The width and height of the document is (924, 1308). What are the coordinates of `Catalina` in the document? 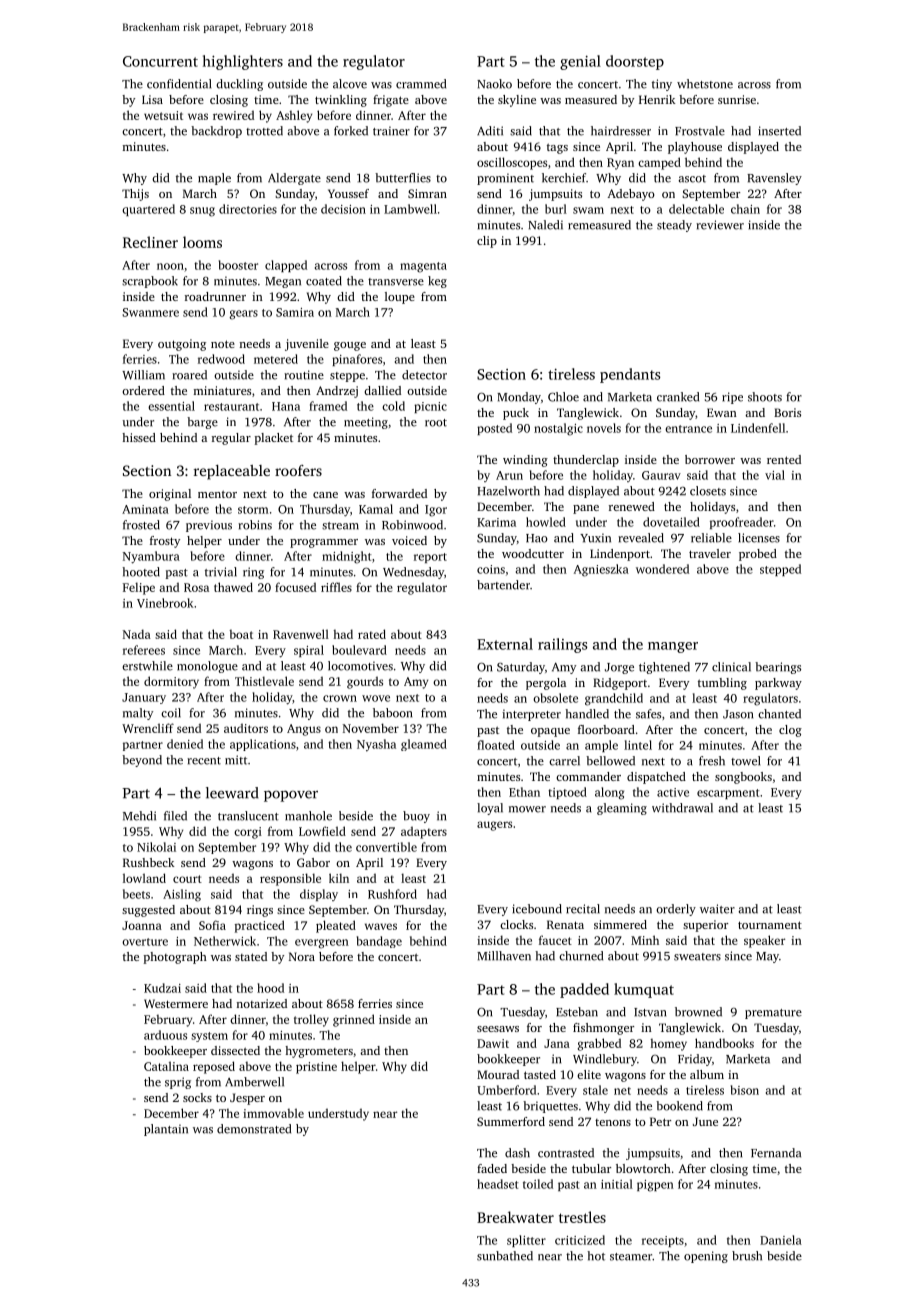 It's located at (166, 1066).
